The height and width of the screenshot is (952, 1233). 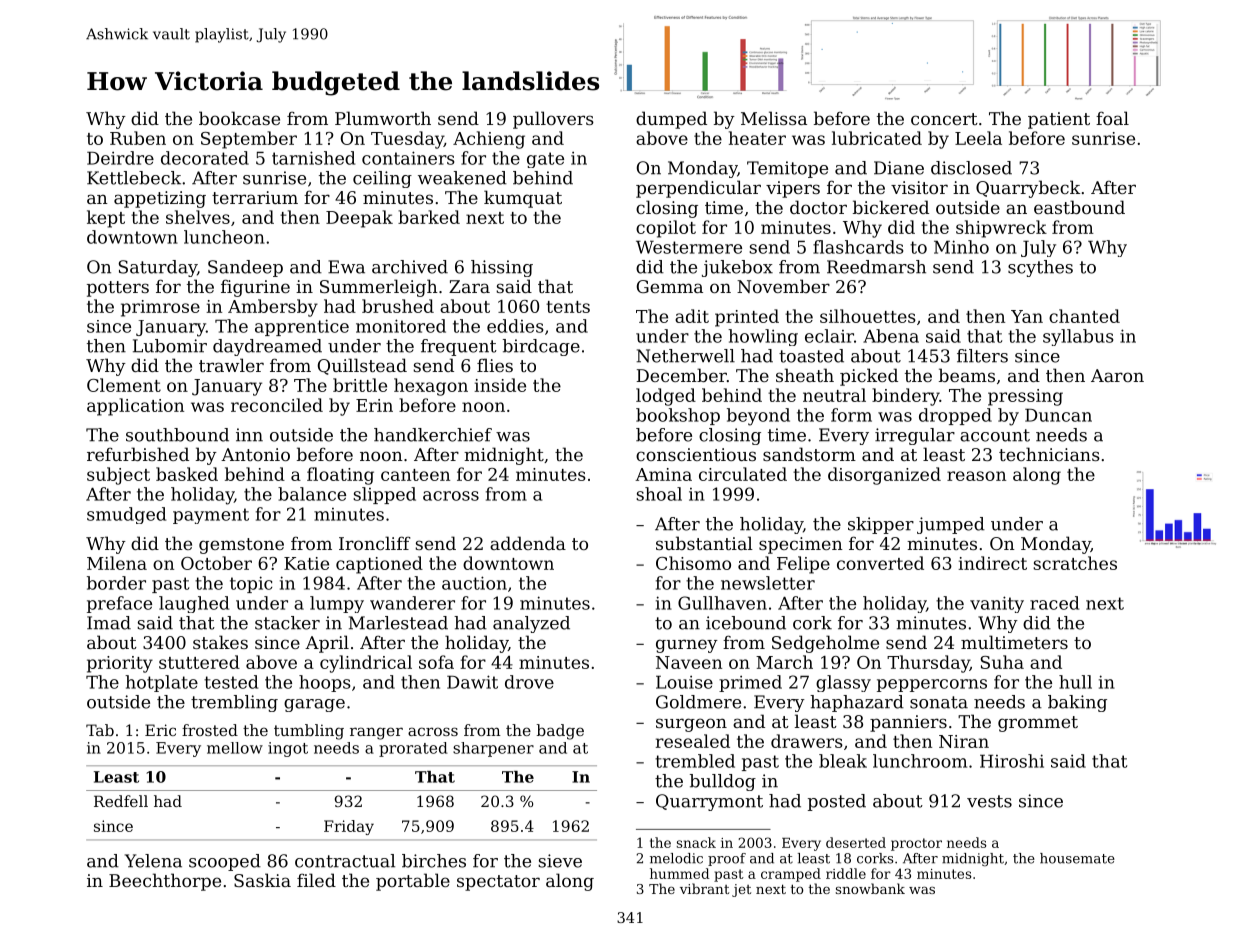 What do you see at coordinates (194, 604) in the screenshot?
I see `laughed` at bounding box center [194, 604].
